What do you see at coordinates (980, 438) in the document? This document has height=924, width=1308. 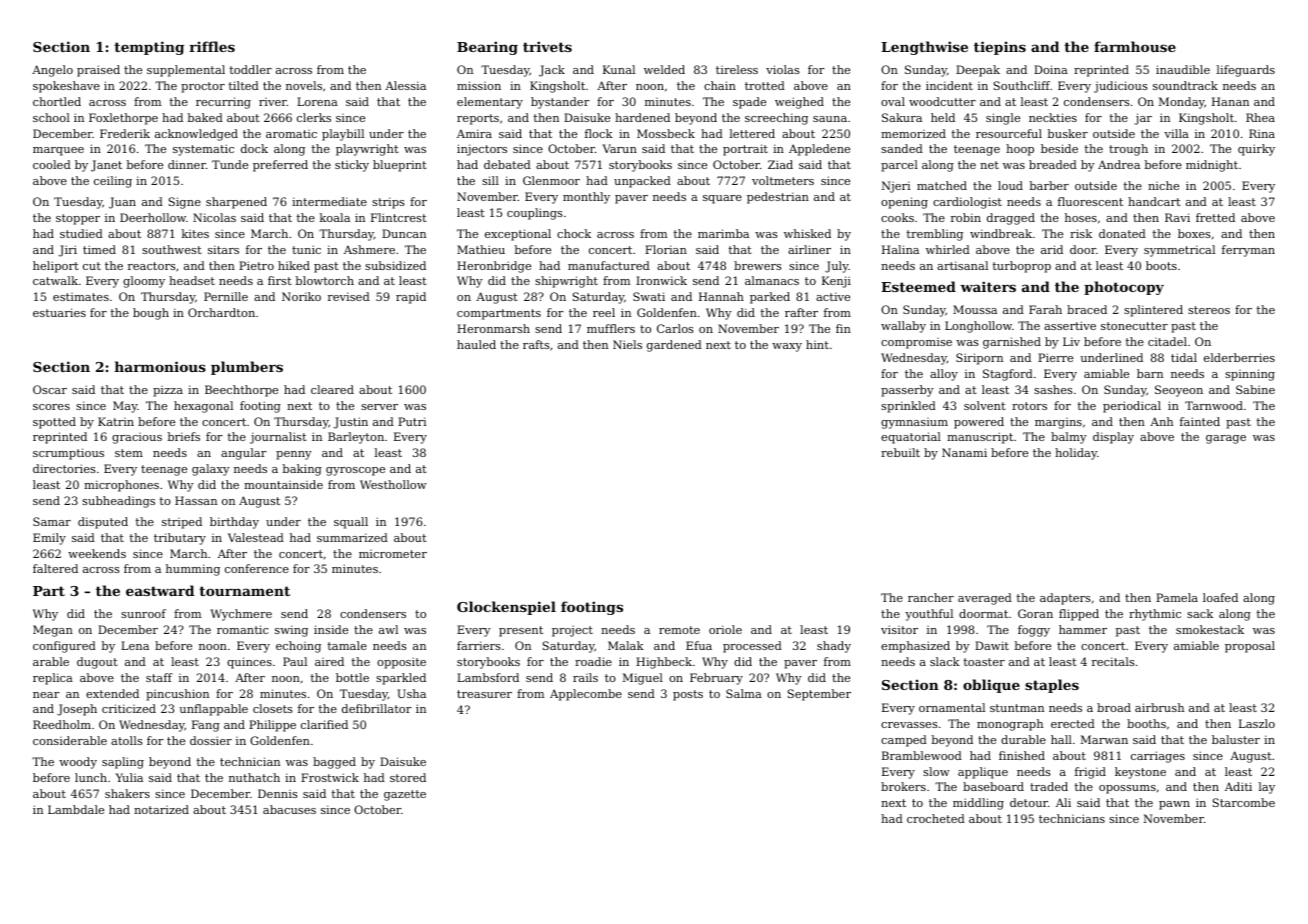 I see `manuscript` at bounding box center [980, 438].
